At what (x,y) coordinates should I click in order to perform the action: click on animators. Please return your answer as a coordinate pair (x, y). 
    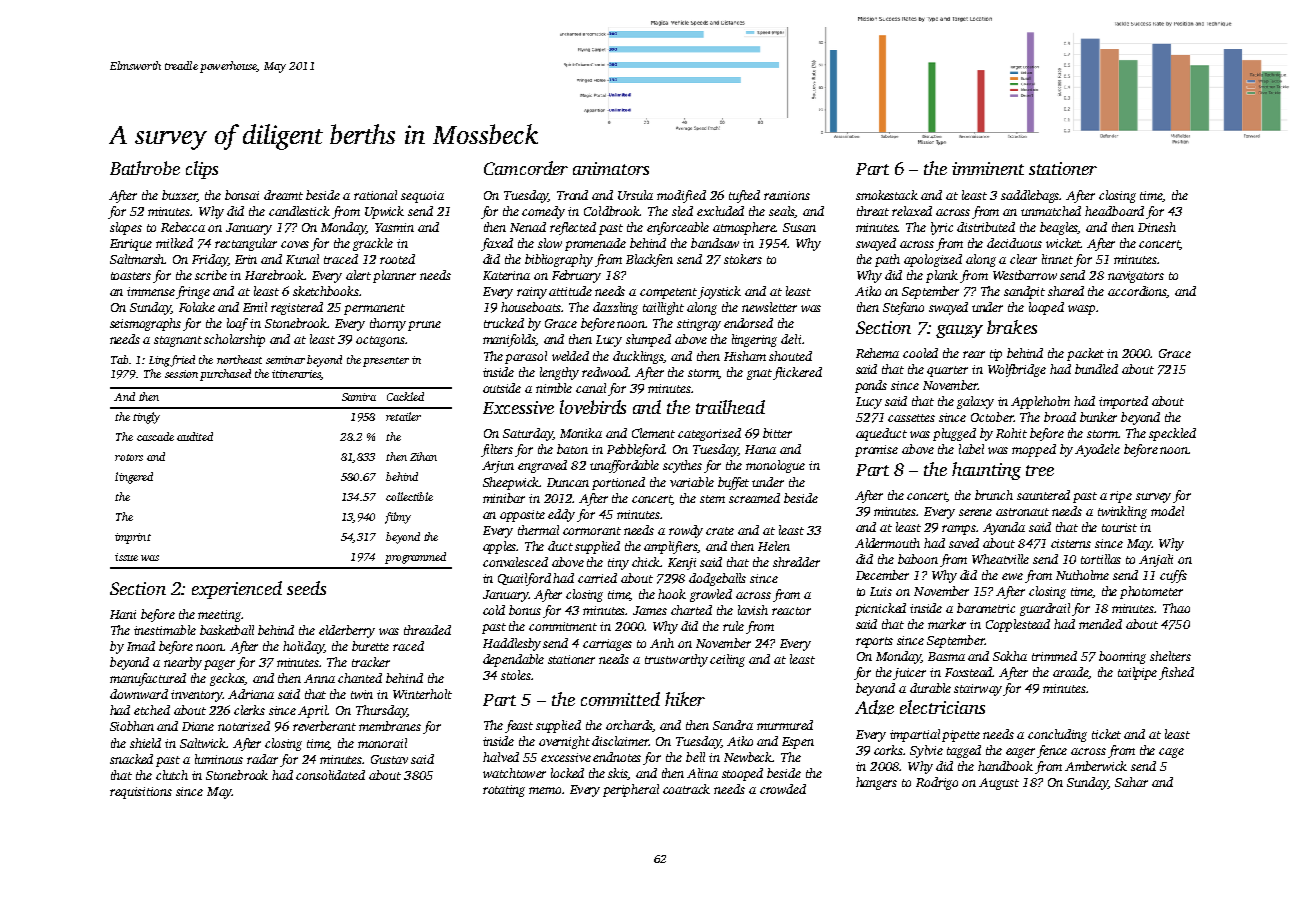
    Looking at the image, I should click on (611, 168).
